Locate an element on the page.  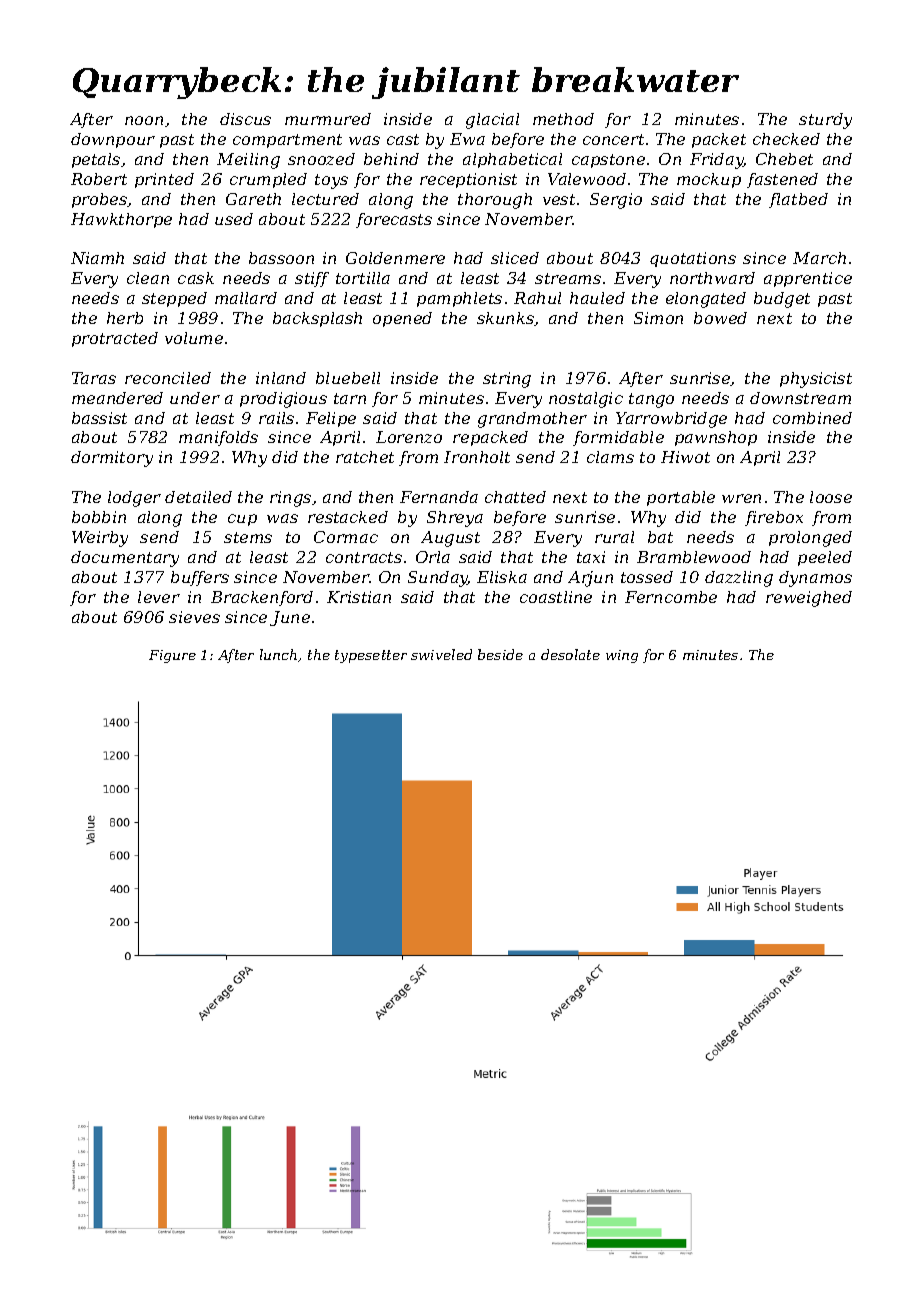
vest is located at coordinates (559, 199).
